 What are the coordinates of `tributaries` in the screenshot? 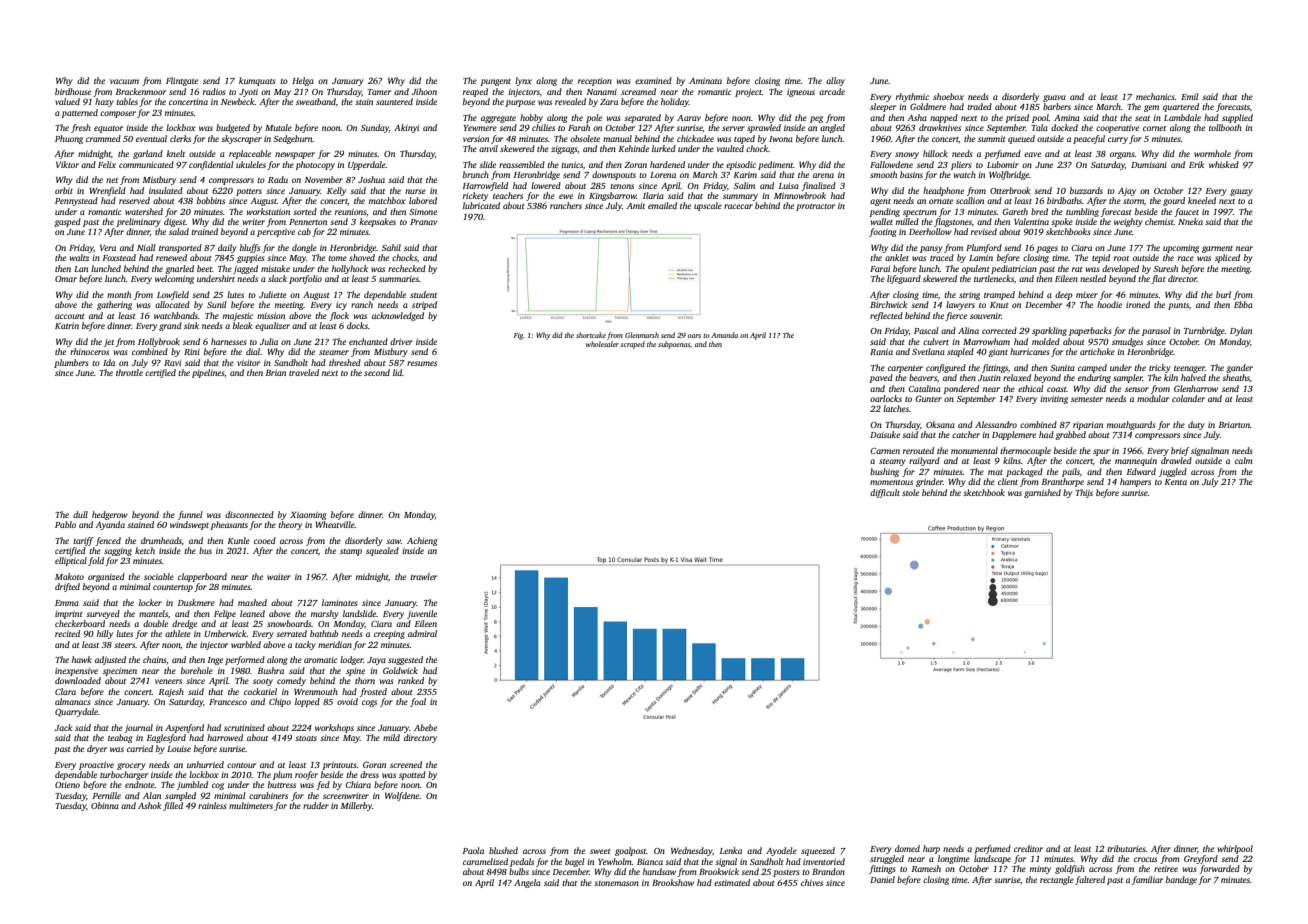 It's located at (1126, 848).
